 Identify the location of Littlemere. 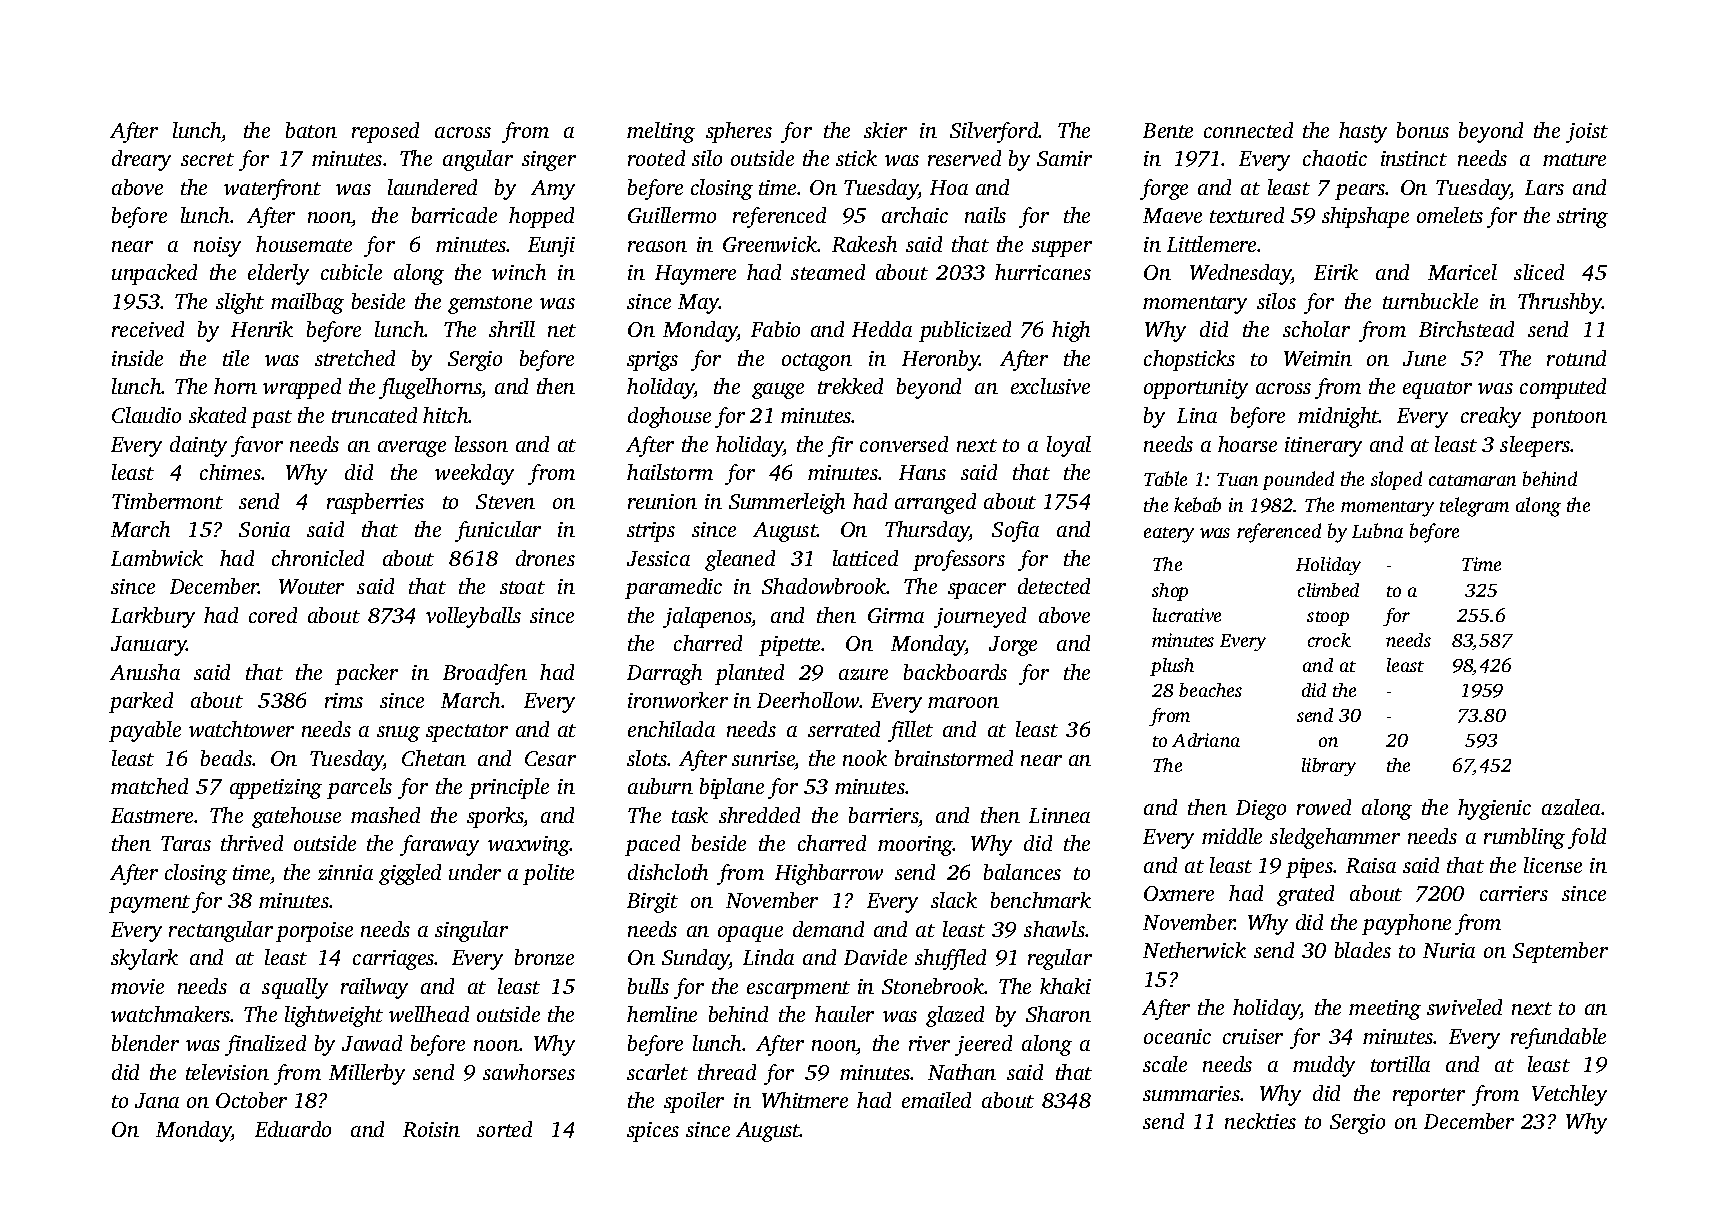
(1212, 244).
